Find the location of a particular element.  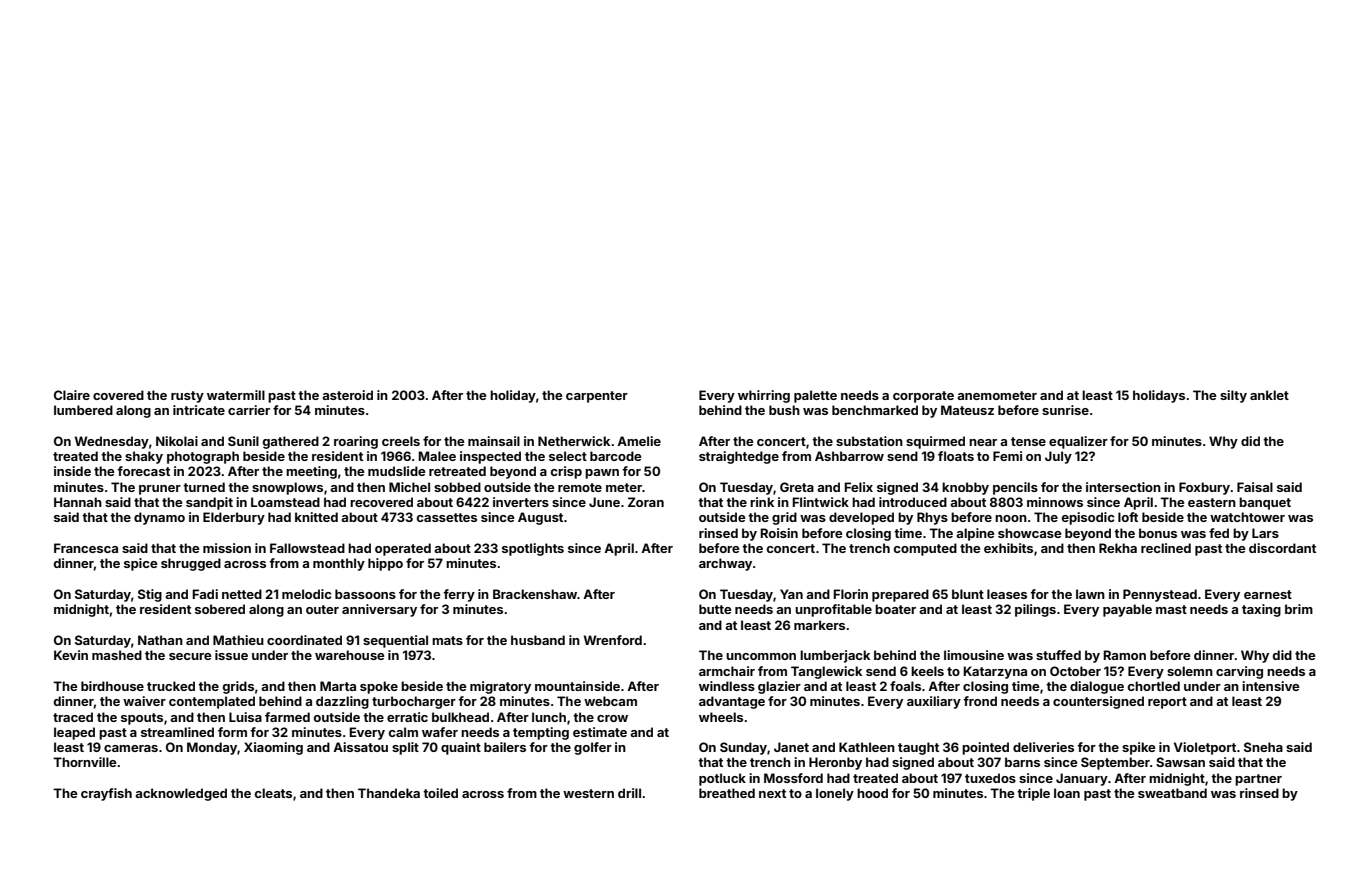

Monday is located at coordinates (212, 748).
